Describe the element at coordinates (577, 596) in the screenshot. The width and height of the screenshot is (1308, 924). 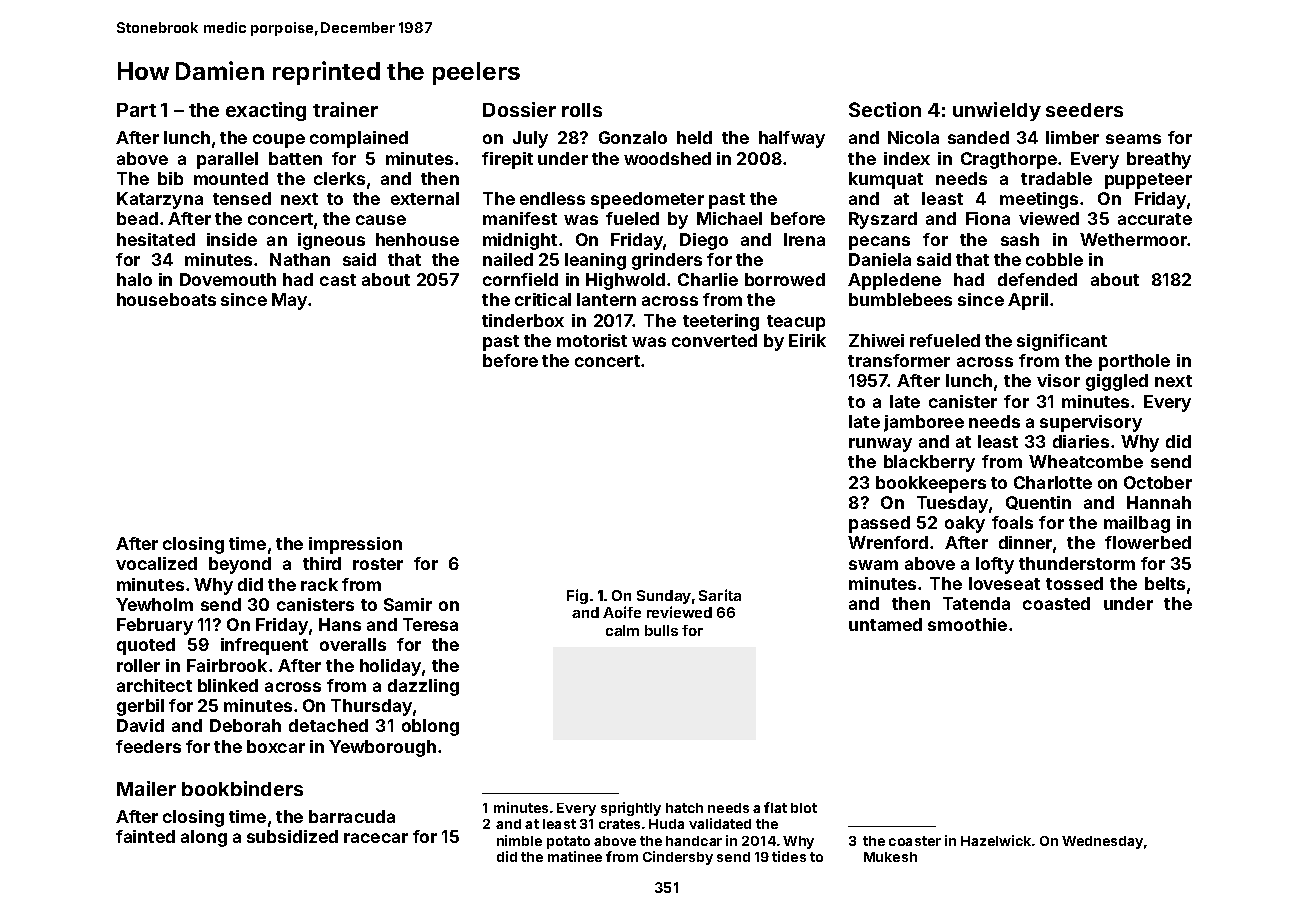
I see `Fig` at that location.
